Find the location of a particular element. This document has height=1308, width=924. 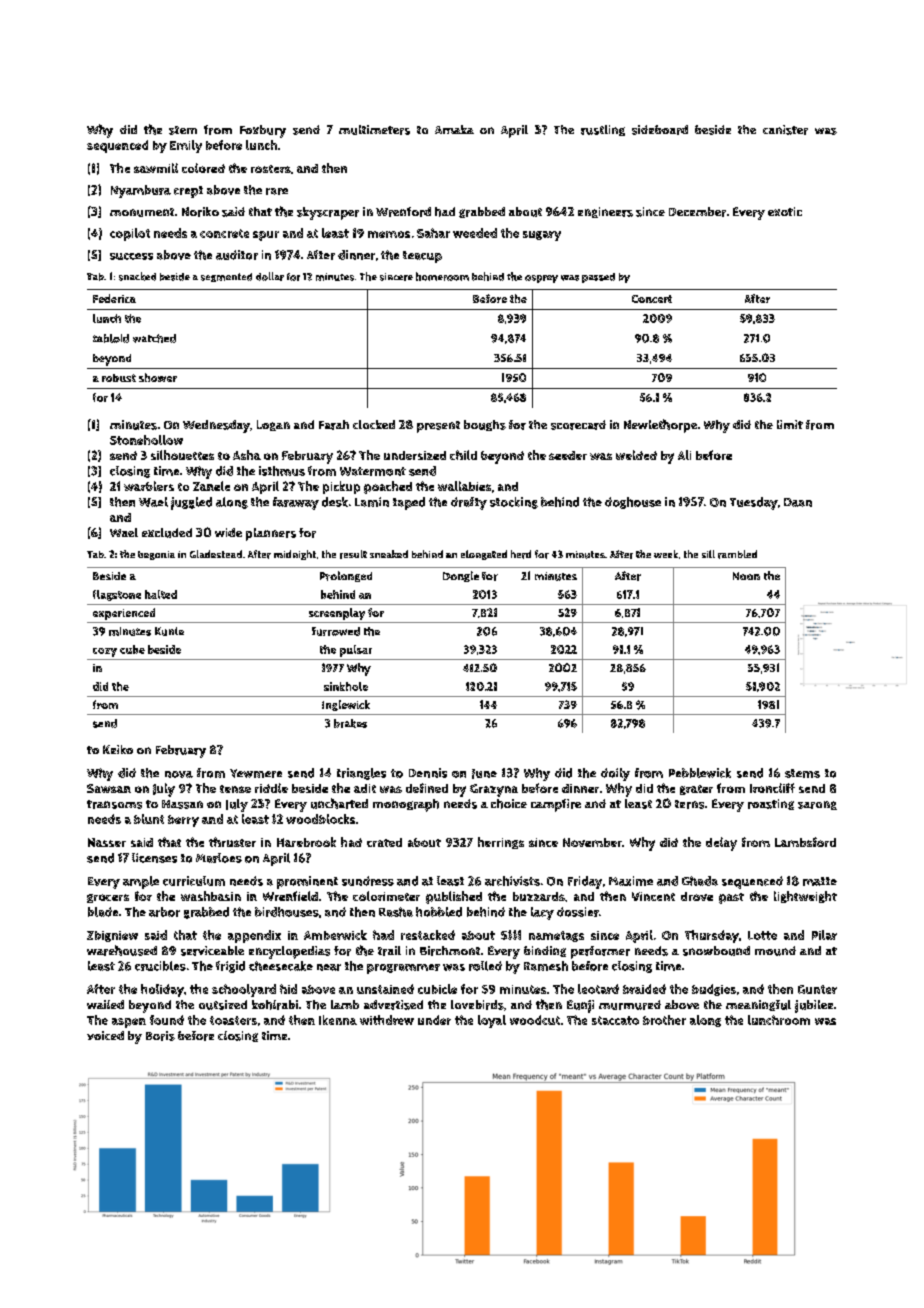

Ali is located at coordinates (684, 455).
